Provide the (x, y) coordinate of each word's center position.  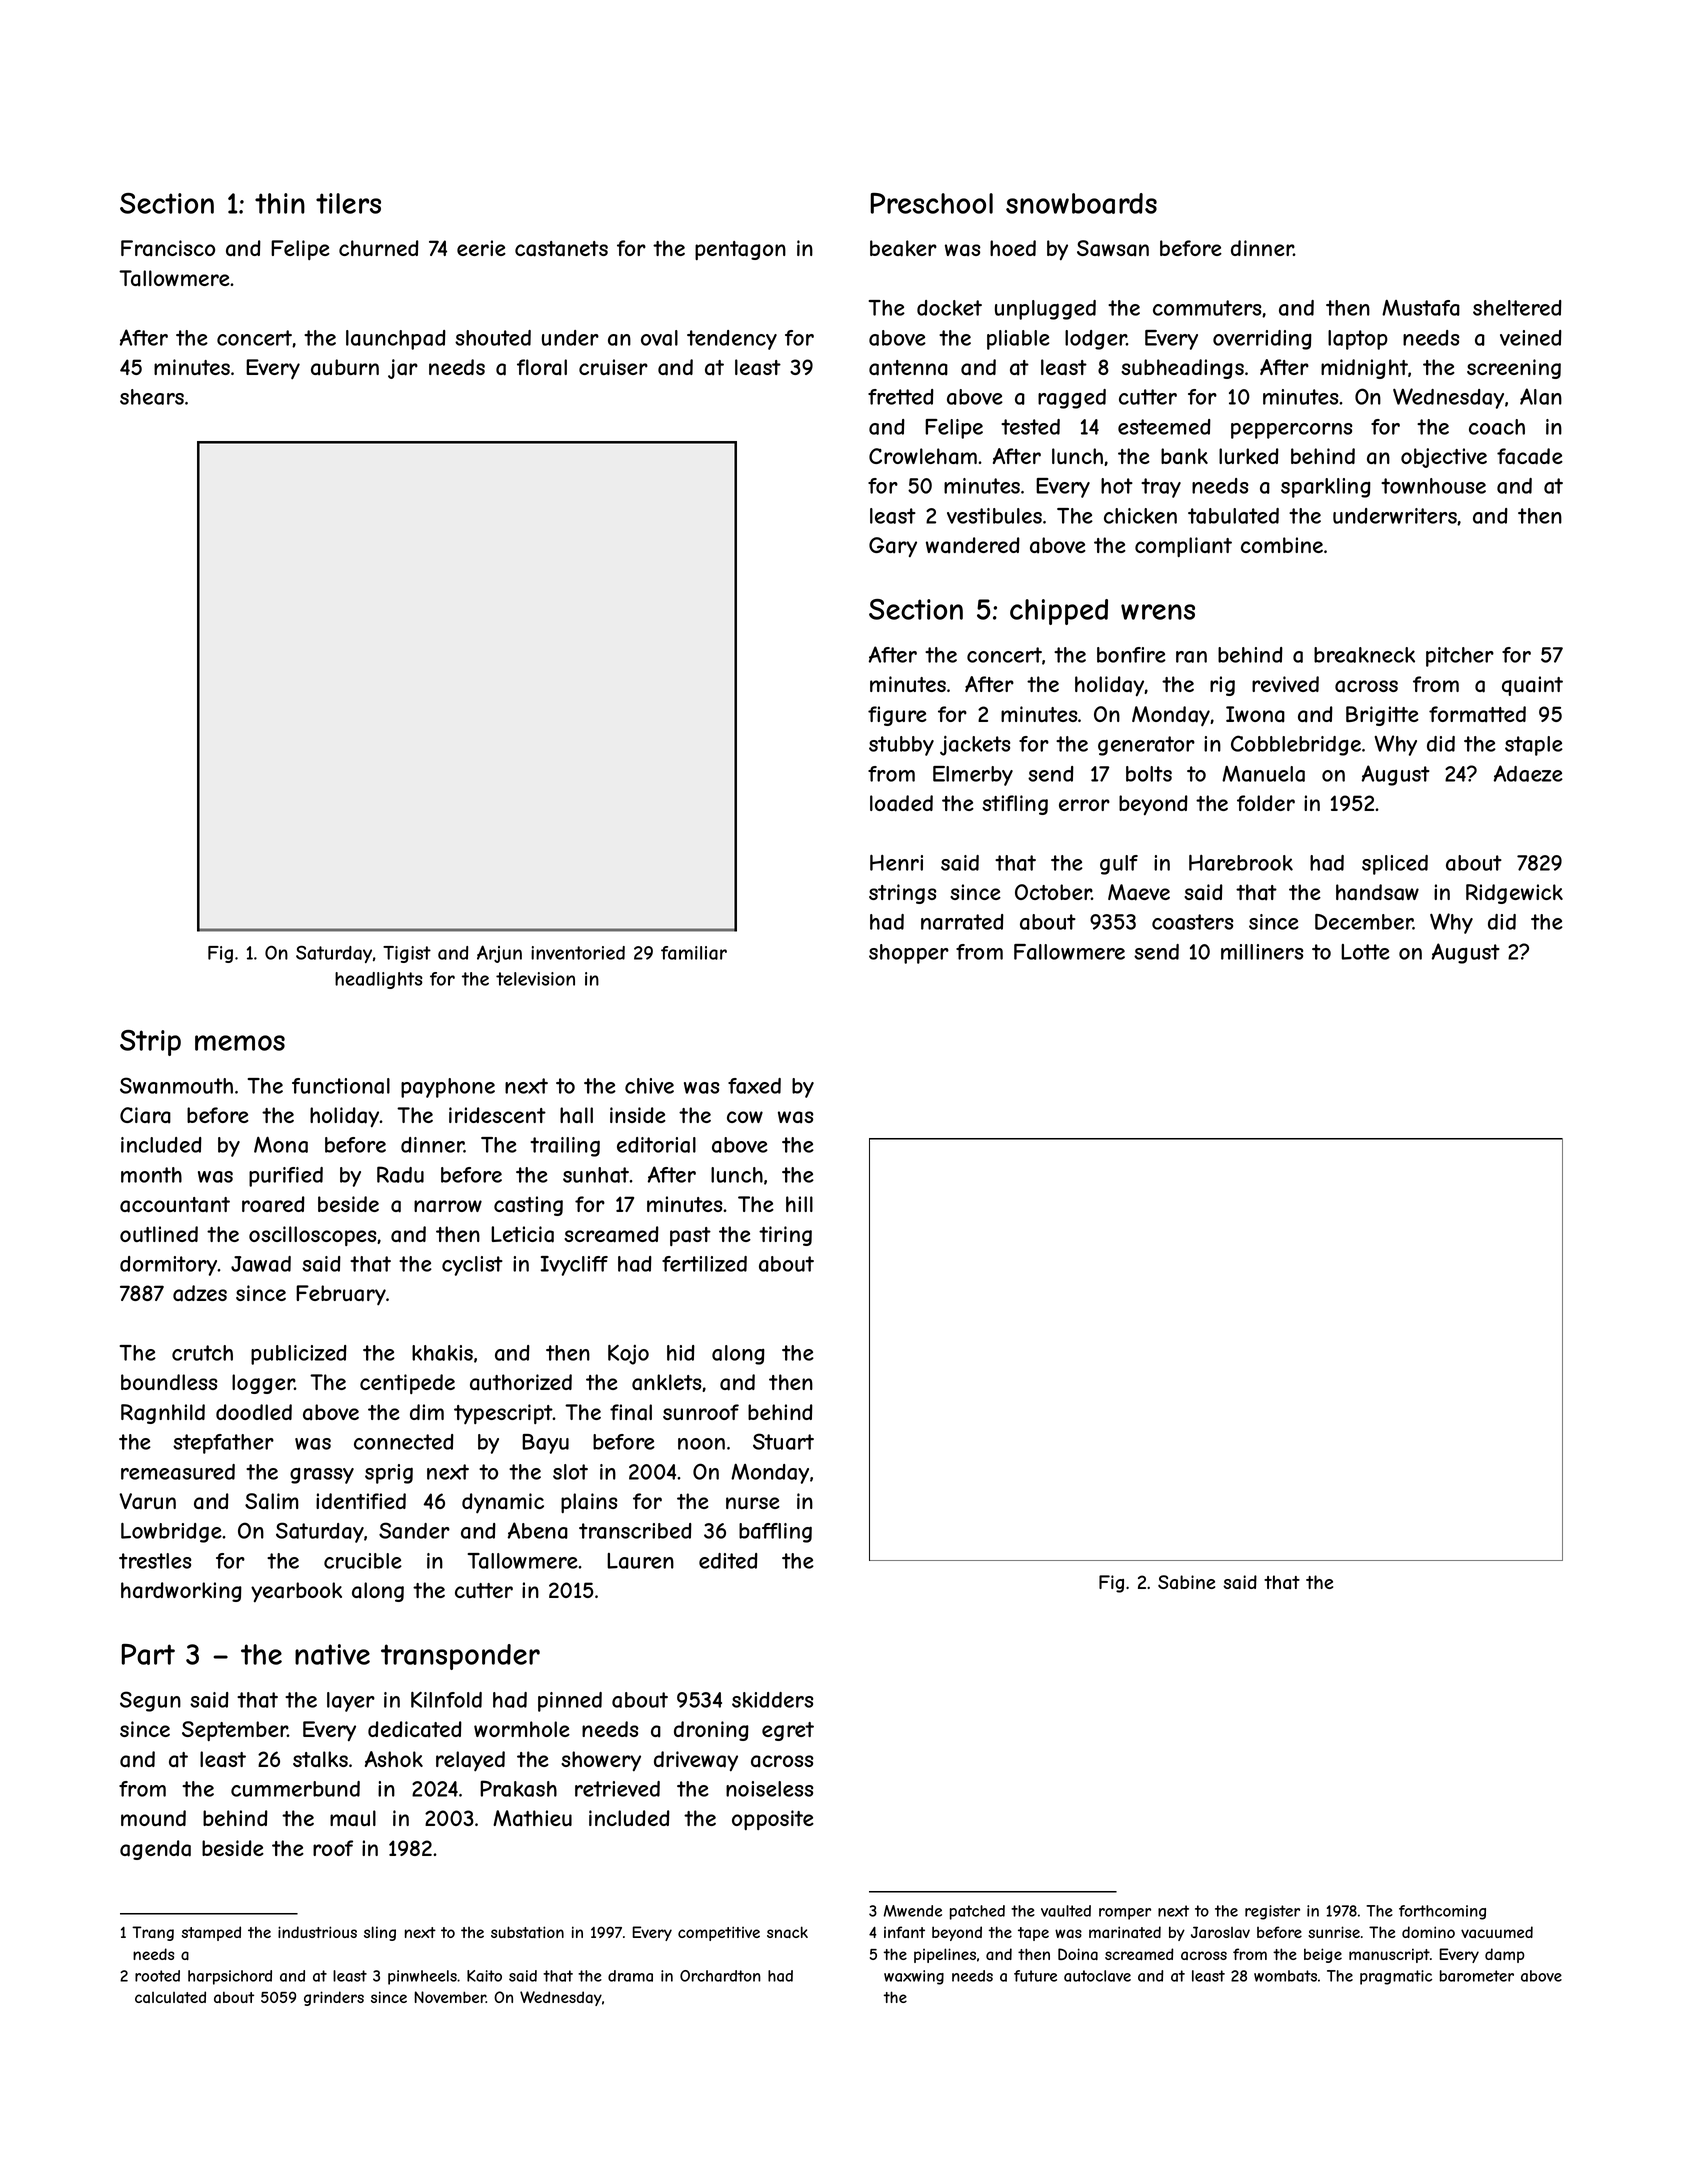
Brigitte (1382, 716)
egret (788, 1731)
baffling (775, 1533)
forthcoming (1442, 1912)
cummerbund (295, 1789)
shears (152, 397)
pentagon (740, 250)
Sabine (1186, 1582)
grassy (322, 1476)
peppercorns (1291, 431)
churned (379, 248)
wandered (973, 545)
